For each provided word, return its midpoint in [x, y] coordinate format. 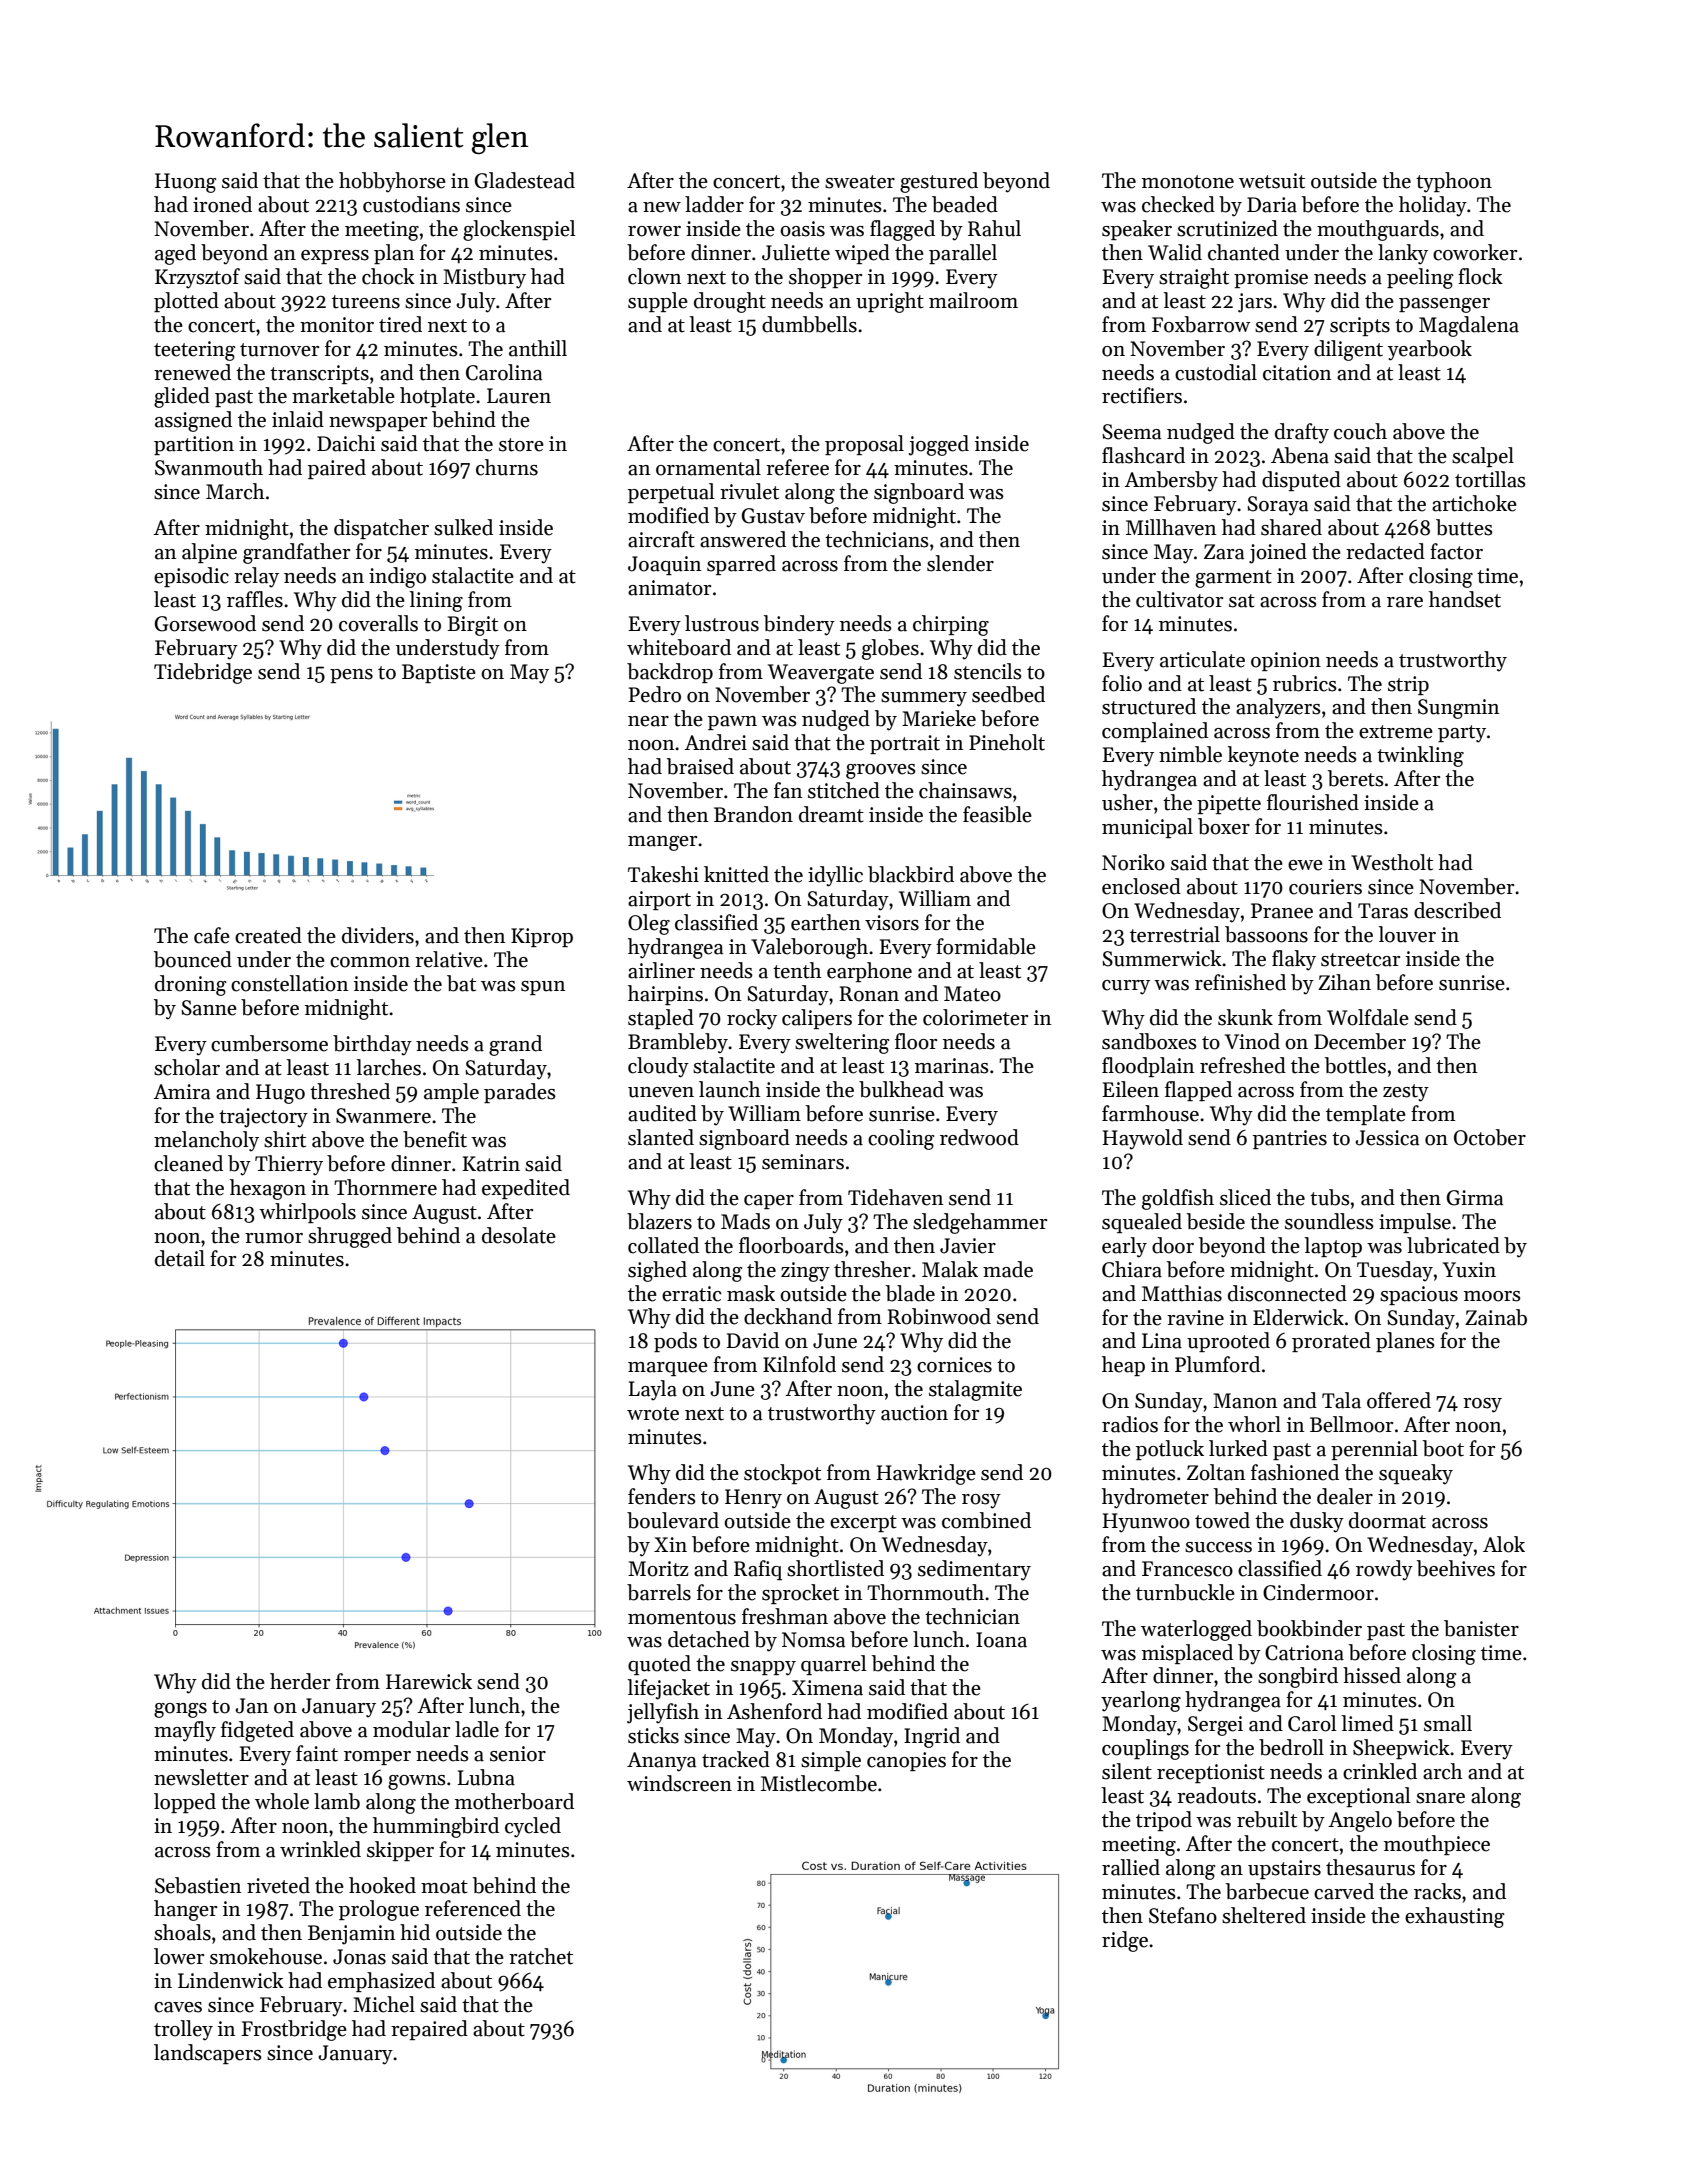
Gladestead [525, 180]
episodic [191, 577]
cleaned [188, 1163]
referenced [473, 1908]
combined [986, 1520]
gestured [939, 182]
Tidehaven [895, 1197]
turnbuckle [1185, 1592]
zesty [1406, 1093]
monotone [1188, 182]
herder [300, 1681]
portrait [905, 744]
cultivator [1179, 599]
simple [831, 1761]
